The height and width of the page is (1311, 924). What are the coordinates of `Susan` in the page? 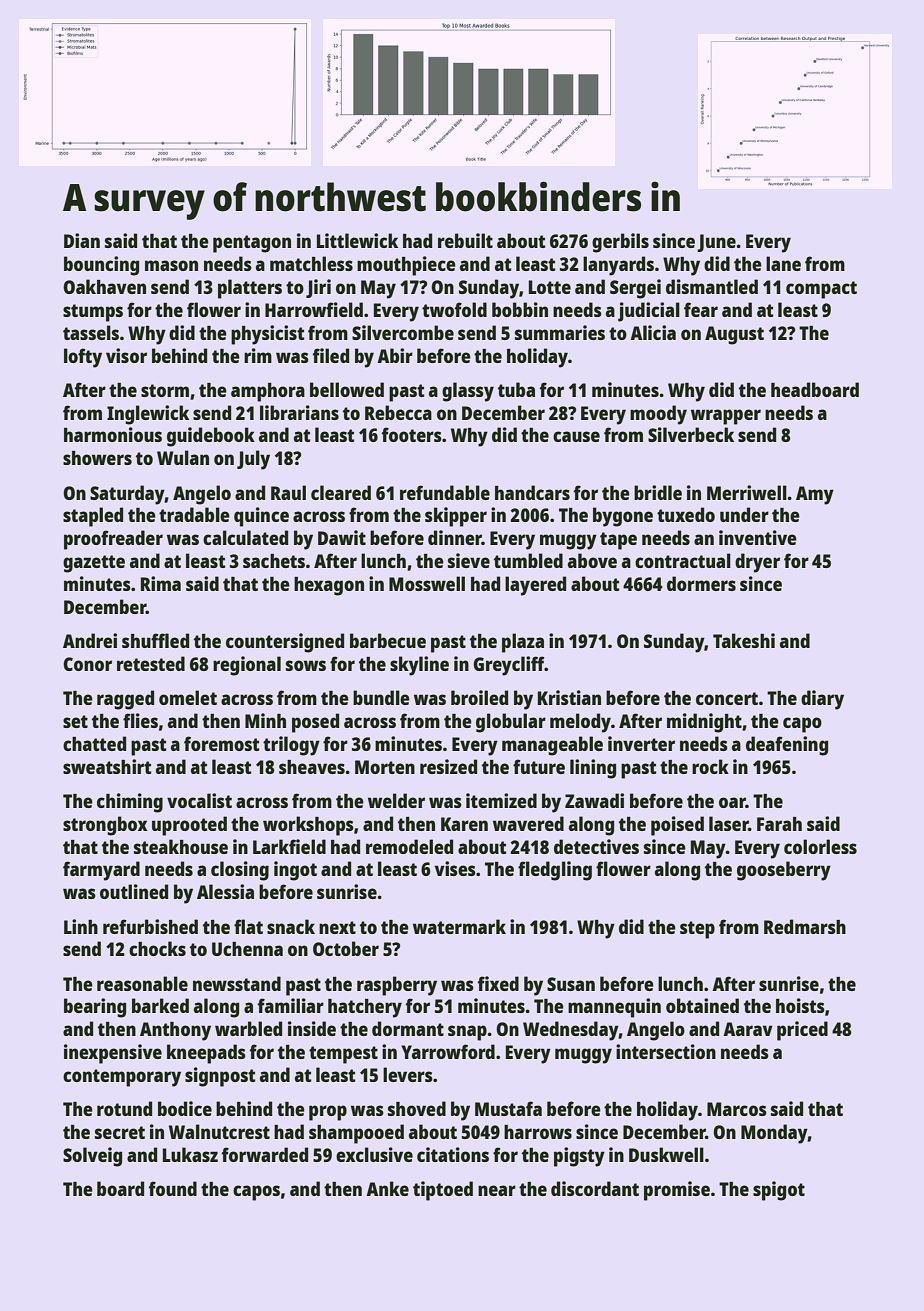 It's located at (571, 984).
